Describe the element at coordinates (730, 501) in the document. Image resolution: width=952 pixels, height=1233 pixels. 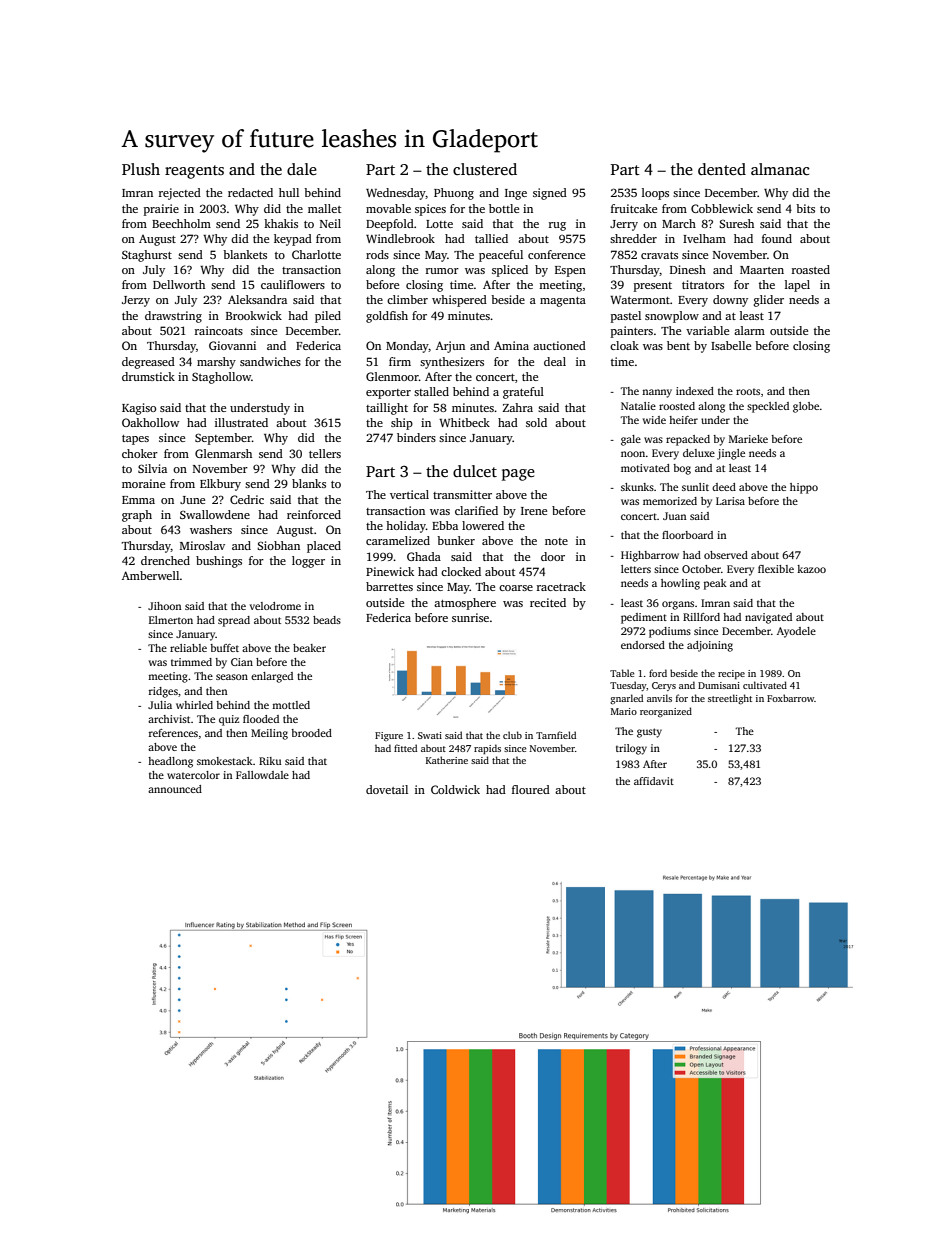
I see `Larisa` at that location.
